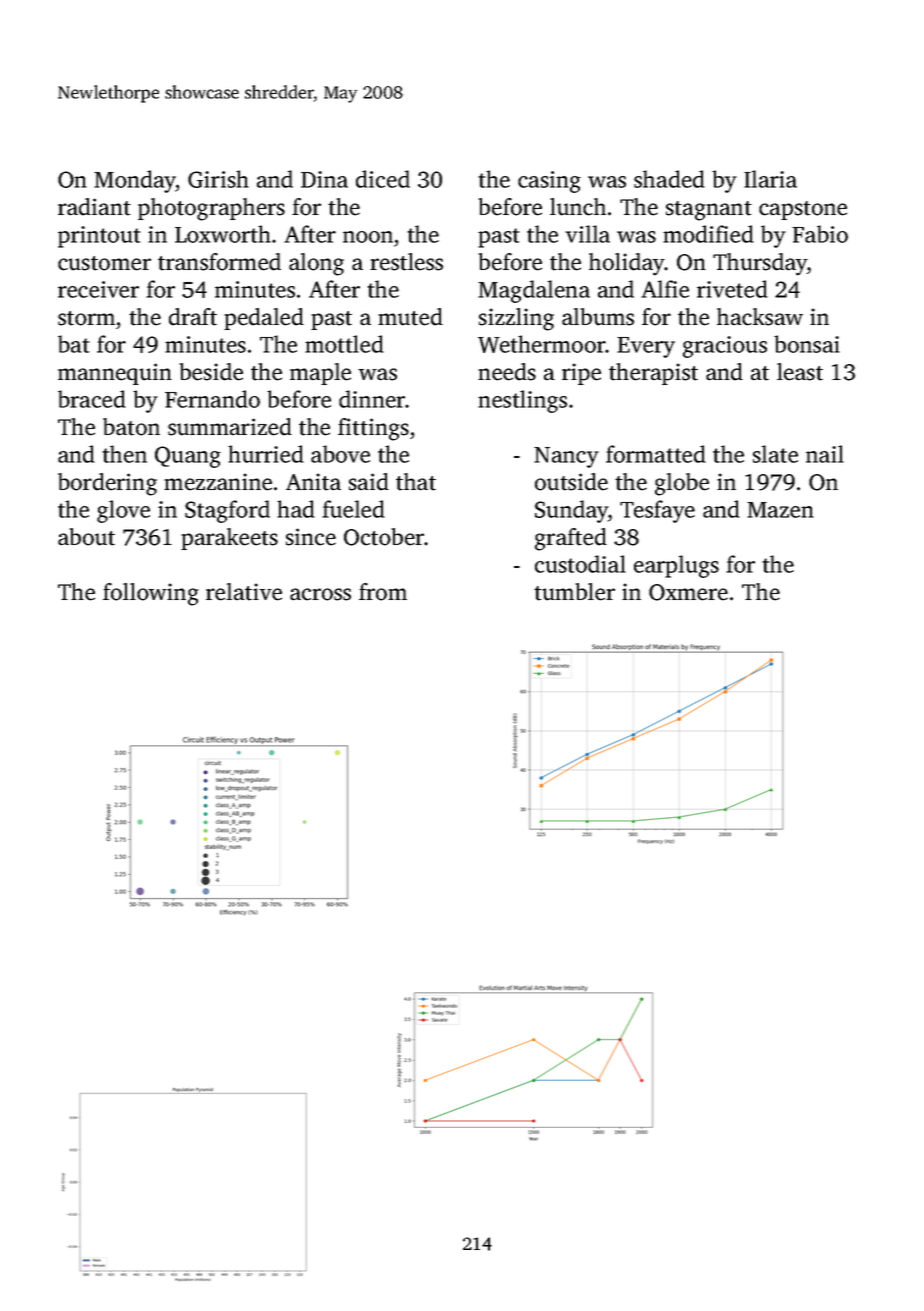 The height and width of the page is (1311, 924). What do you see at coordinates (383, 592) in the page?
I see `from` at bounding box center [383, 592].
